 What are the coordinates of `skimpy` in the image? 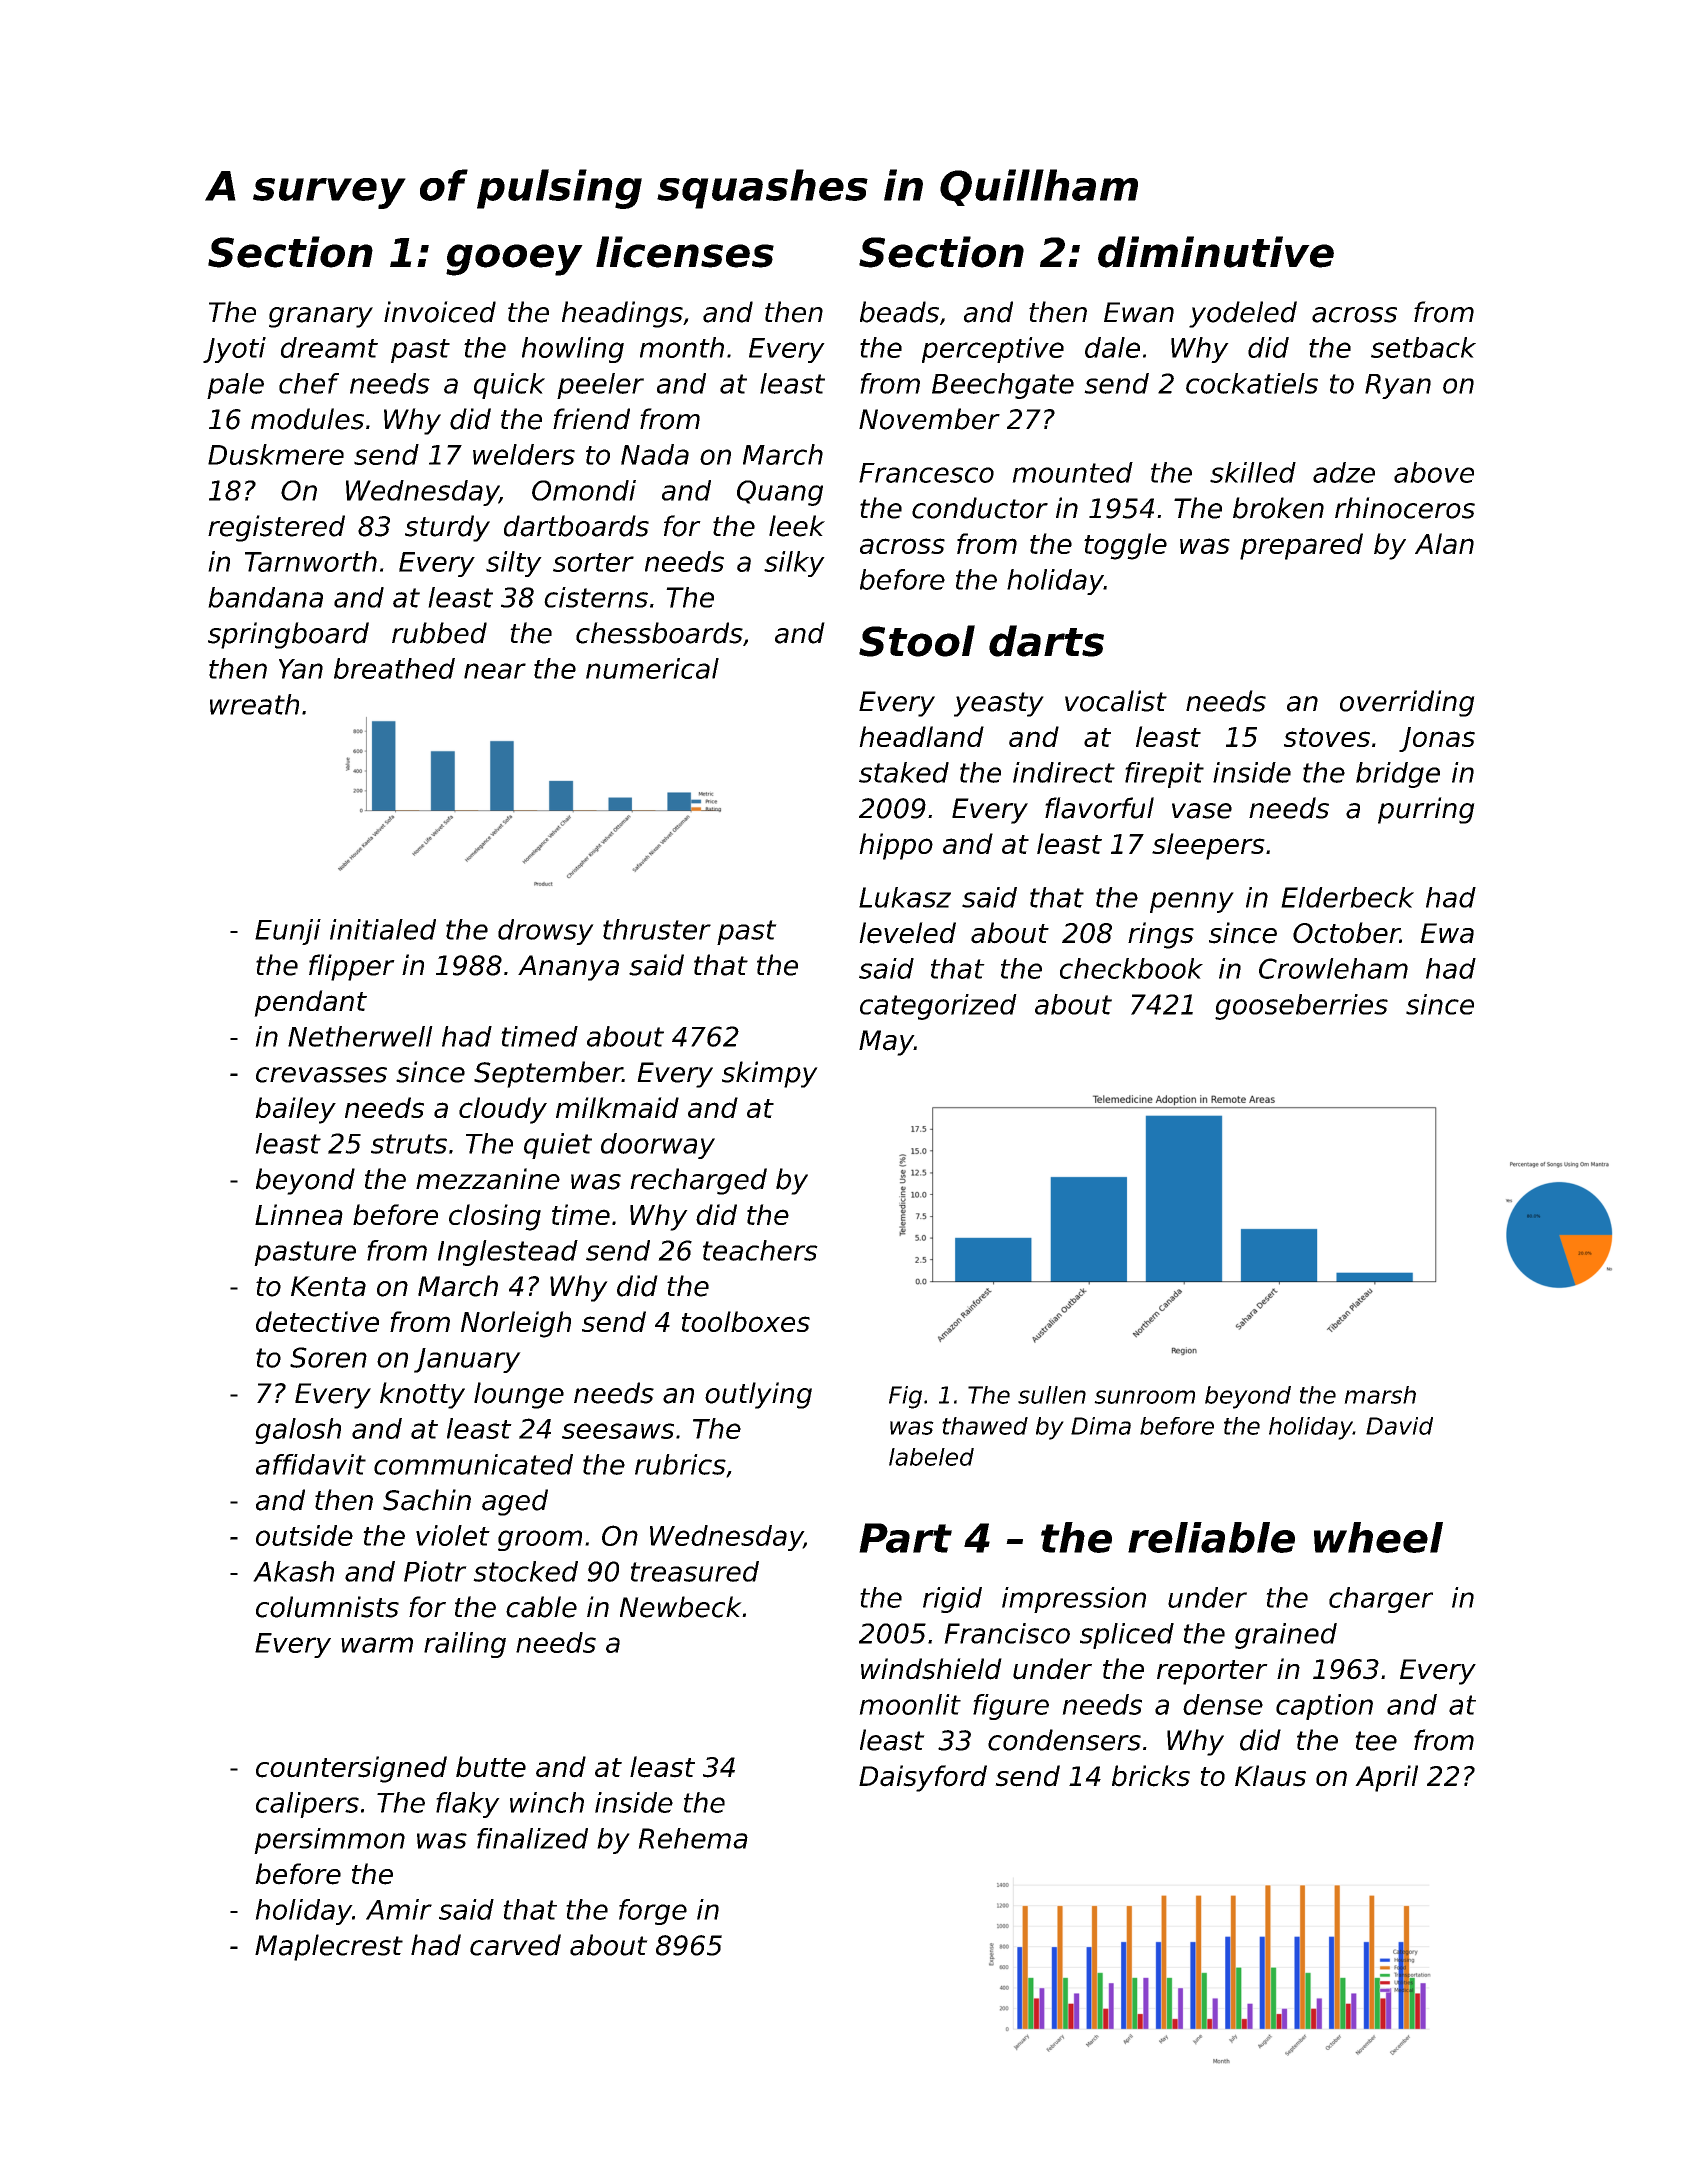 It's located at (770, 1074).
